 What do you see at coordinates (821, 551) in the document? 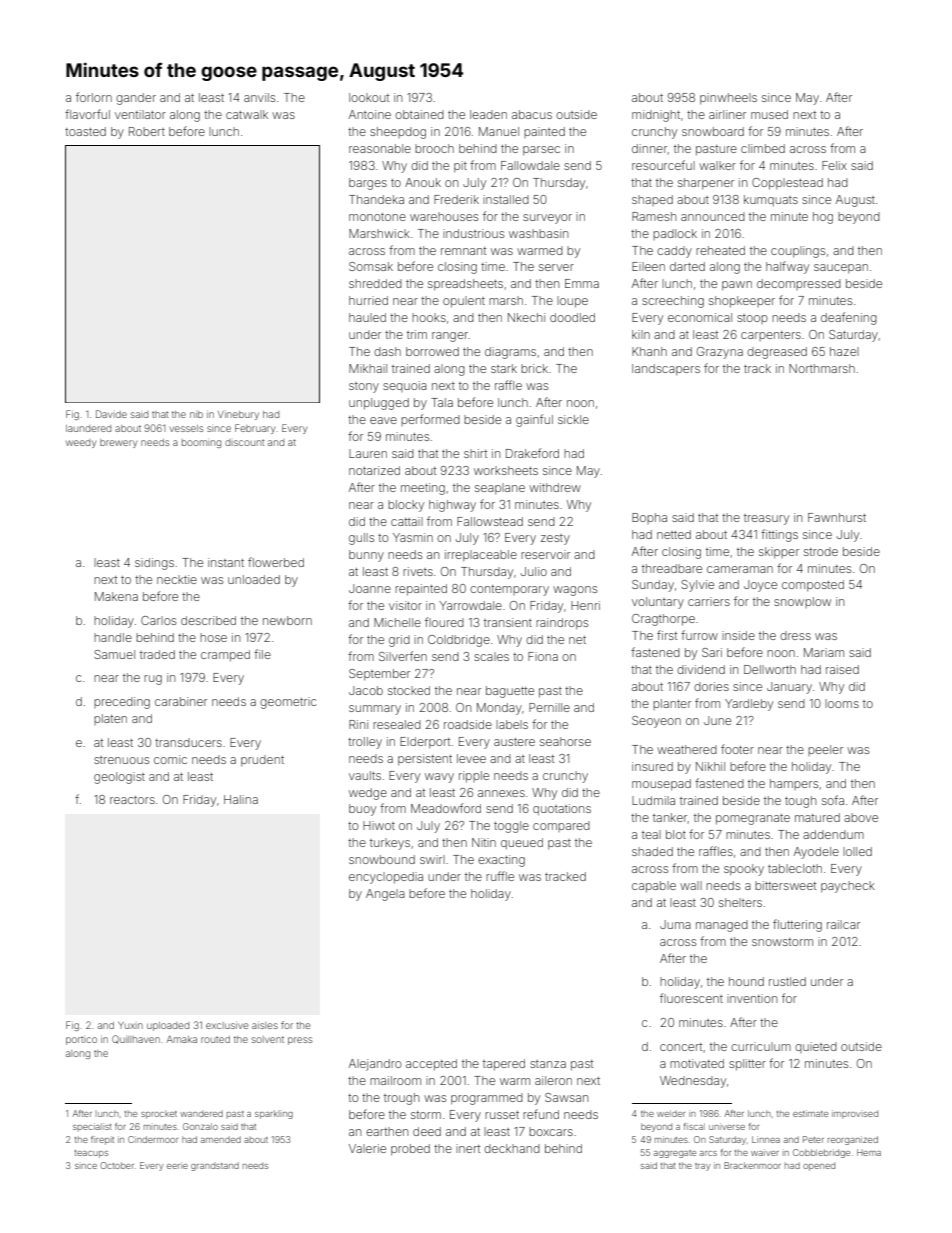
I see `strode` at bounding box center [821, 551].
